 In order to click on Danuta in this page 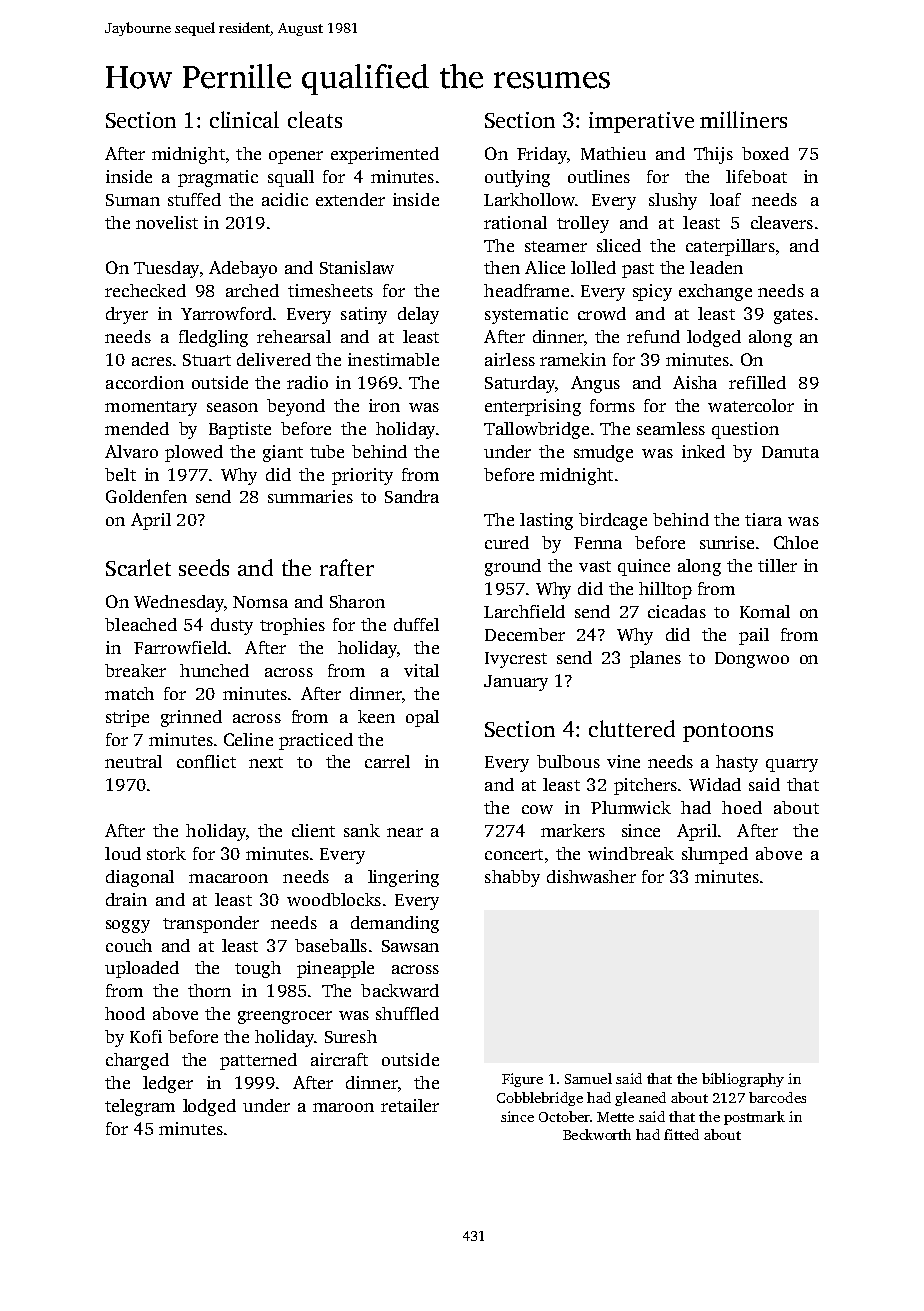, I will do `click(790, 452)`.
